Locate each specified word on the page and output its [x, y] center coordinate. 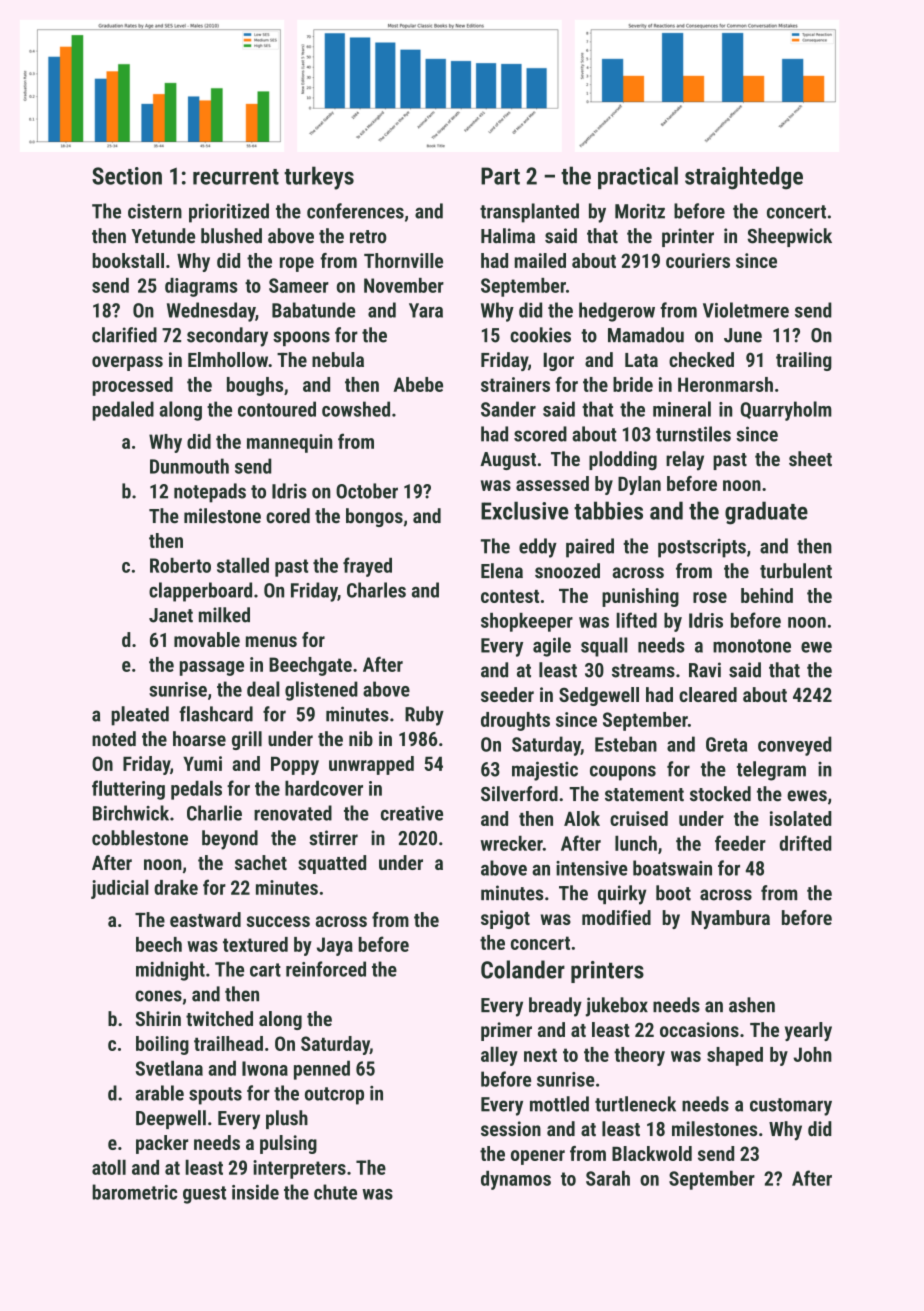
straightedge [744, 178]
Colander [523, 969]
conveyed [795, 746]
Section [127, 176]
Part [500, 176]
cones [158, 996]
